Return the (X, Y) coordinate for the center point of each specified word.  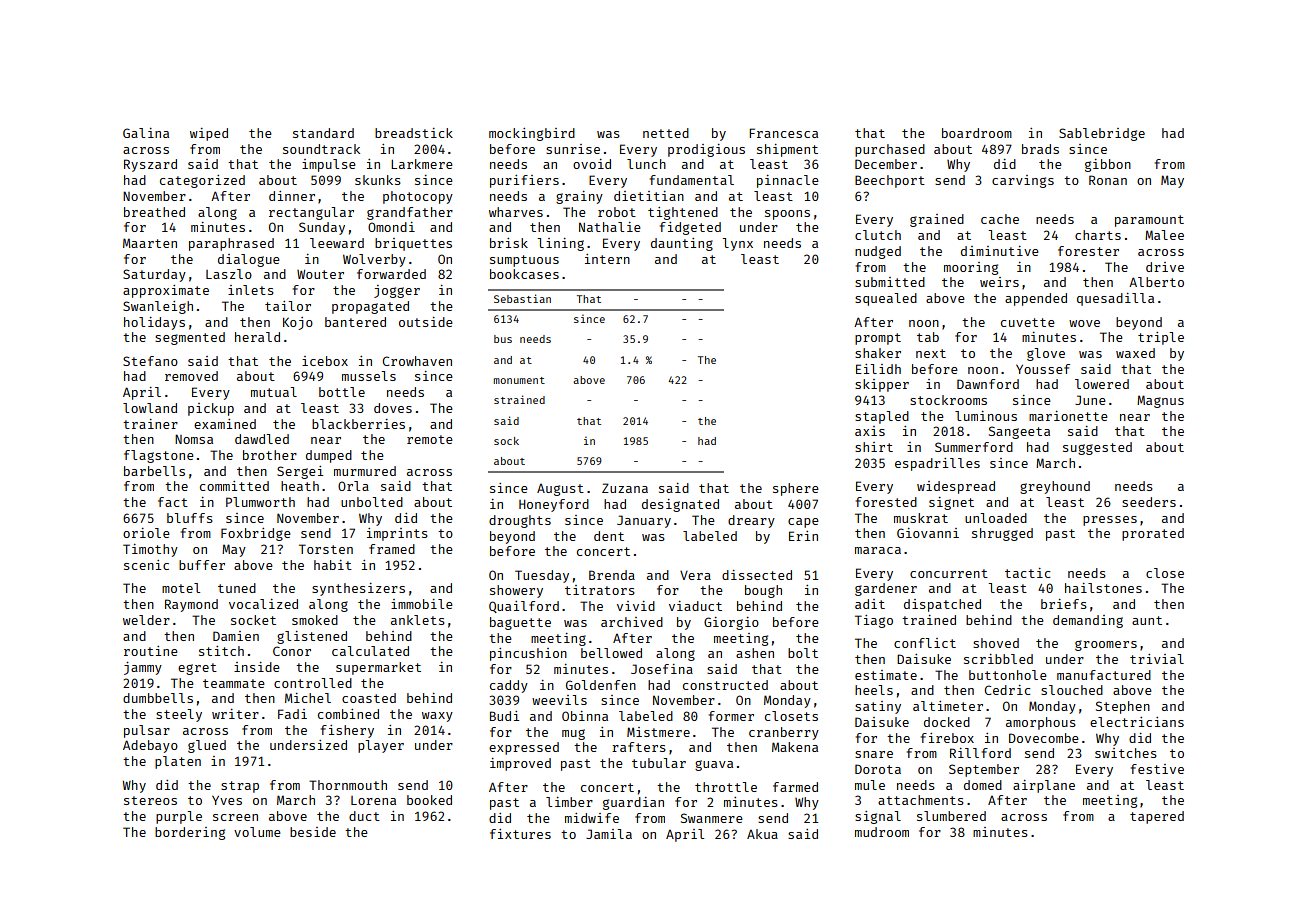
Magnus (1160, 401)
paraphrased (231, 244)
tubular (659, 763)
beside (313, 832)
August (560, 490)
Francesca (783, 133)
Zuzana (625, 488)
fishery (347, 731)
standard (323, 133)
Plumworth (260, 502)
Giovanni (928, 533)
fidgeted (690, 228)
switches (1126, 753)
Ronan (1108, 180)
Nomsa (194, 439)
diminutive (1000, 251)
